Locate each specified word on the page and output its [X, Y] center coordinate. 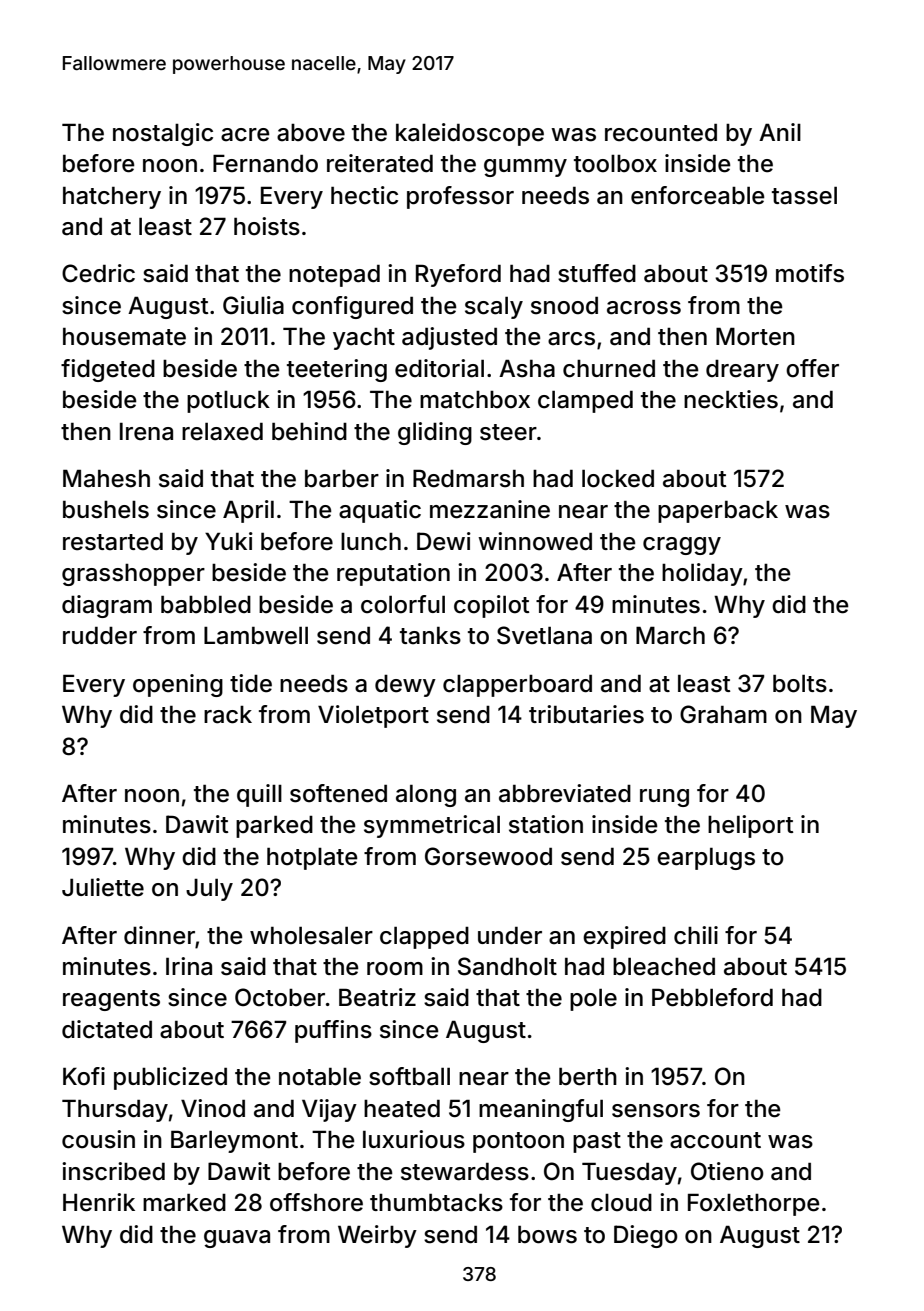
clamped [585, 402]
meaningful [541, 1110]
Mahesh [106, 478]
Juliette [103, 887]
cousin [98, 1139]
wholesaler [311, 936]
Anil [780, 132]
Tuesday [629, 1173]
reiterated [380, 163]
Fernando [265, 163]
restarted [113, 542]
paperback [718, 512]
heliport [751, 826]
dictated [107, 1029]
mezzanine [490, 509]
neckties [731, 399]
